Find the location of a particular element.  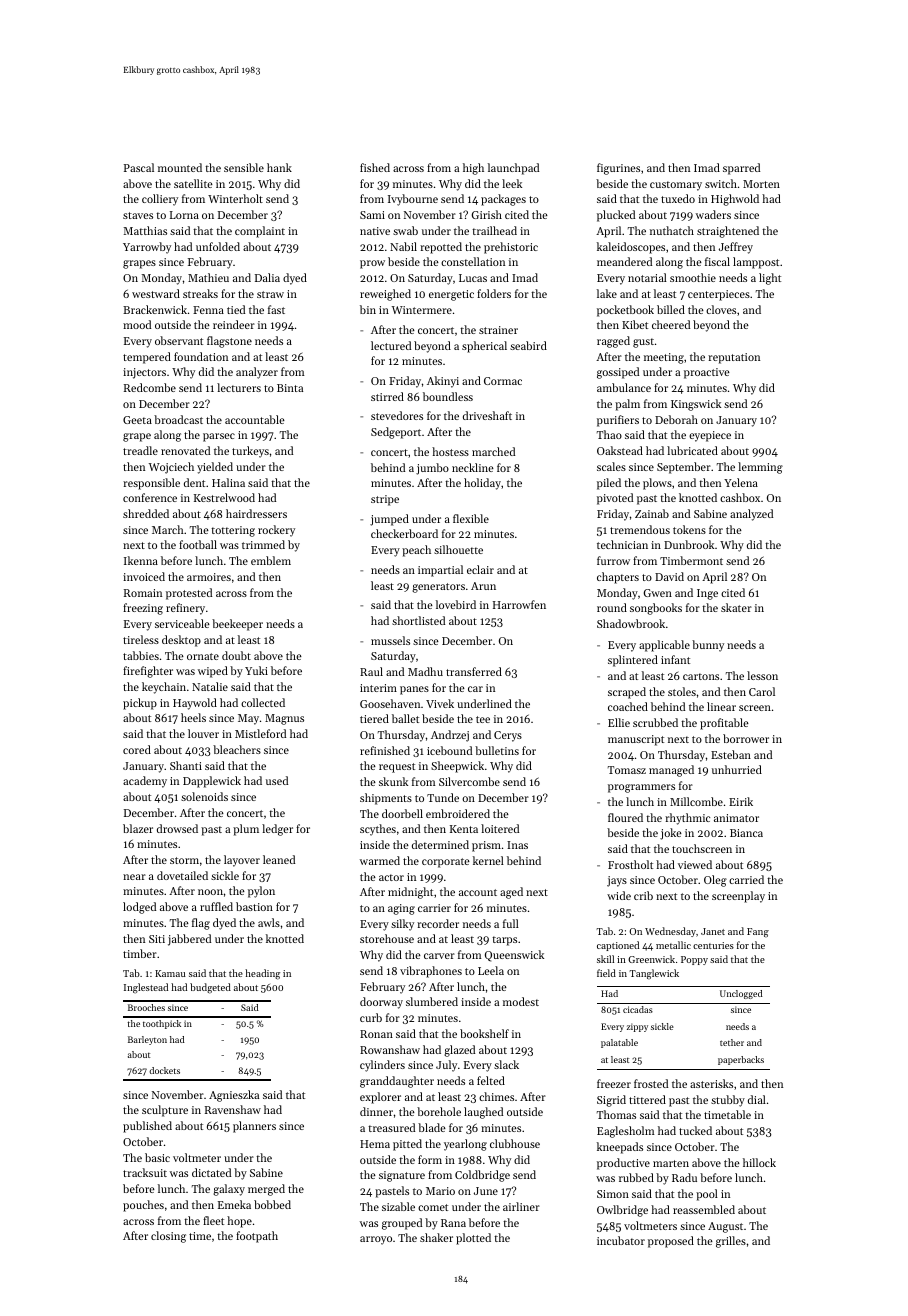

sparred is located at coordinates (741, 169).
